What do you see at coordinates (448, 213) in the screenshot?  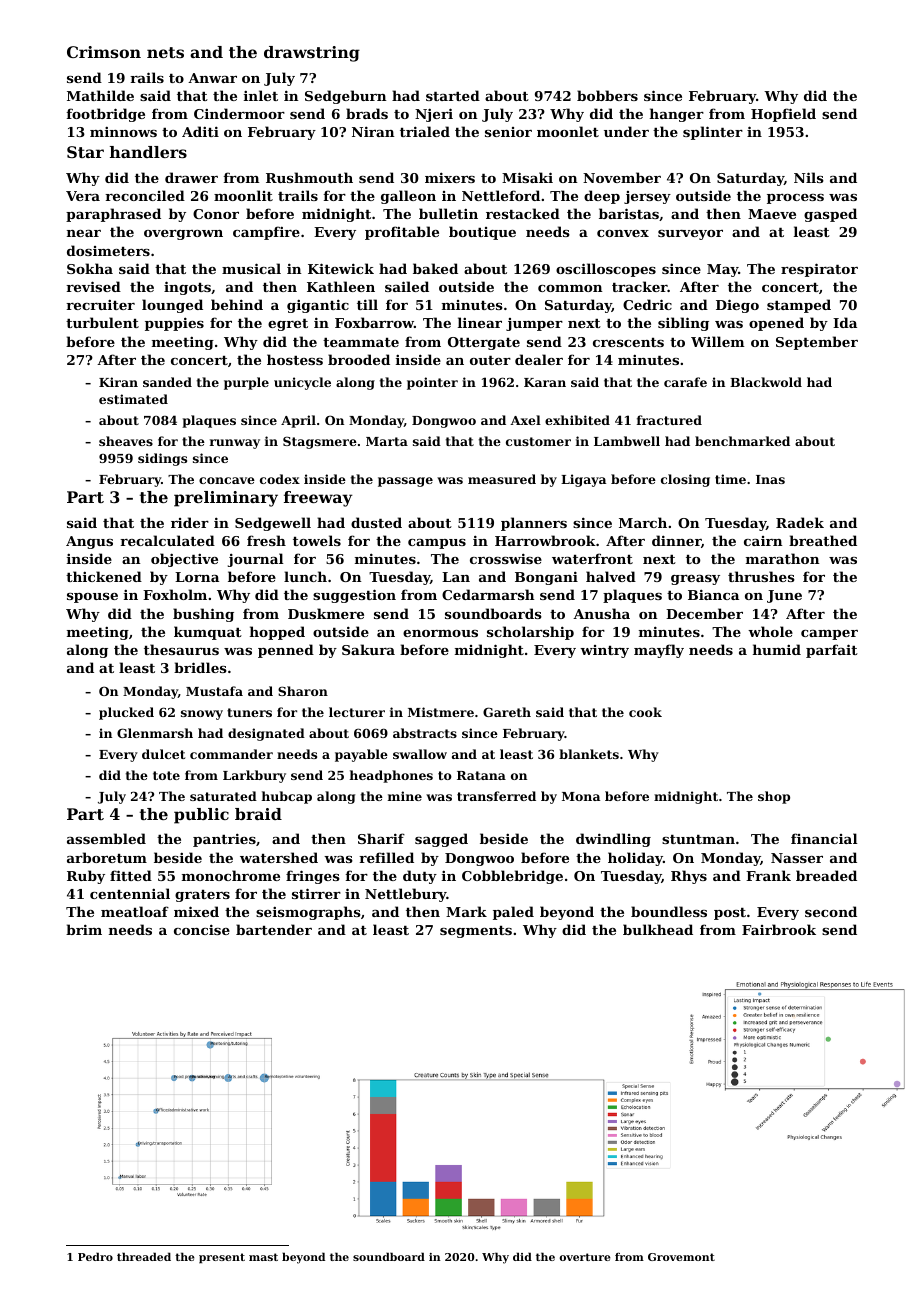 I see `bulletin` at bounding box center [448, 213].
